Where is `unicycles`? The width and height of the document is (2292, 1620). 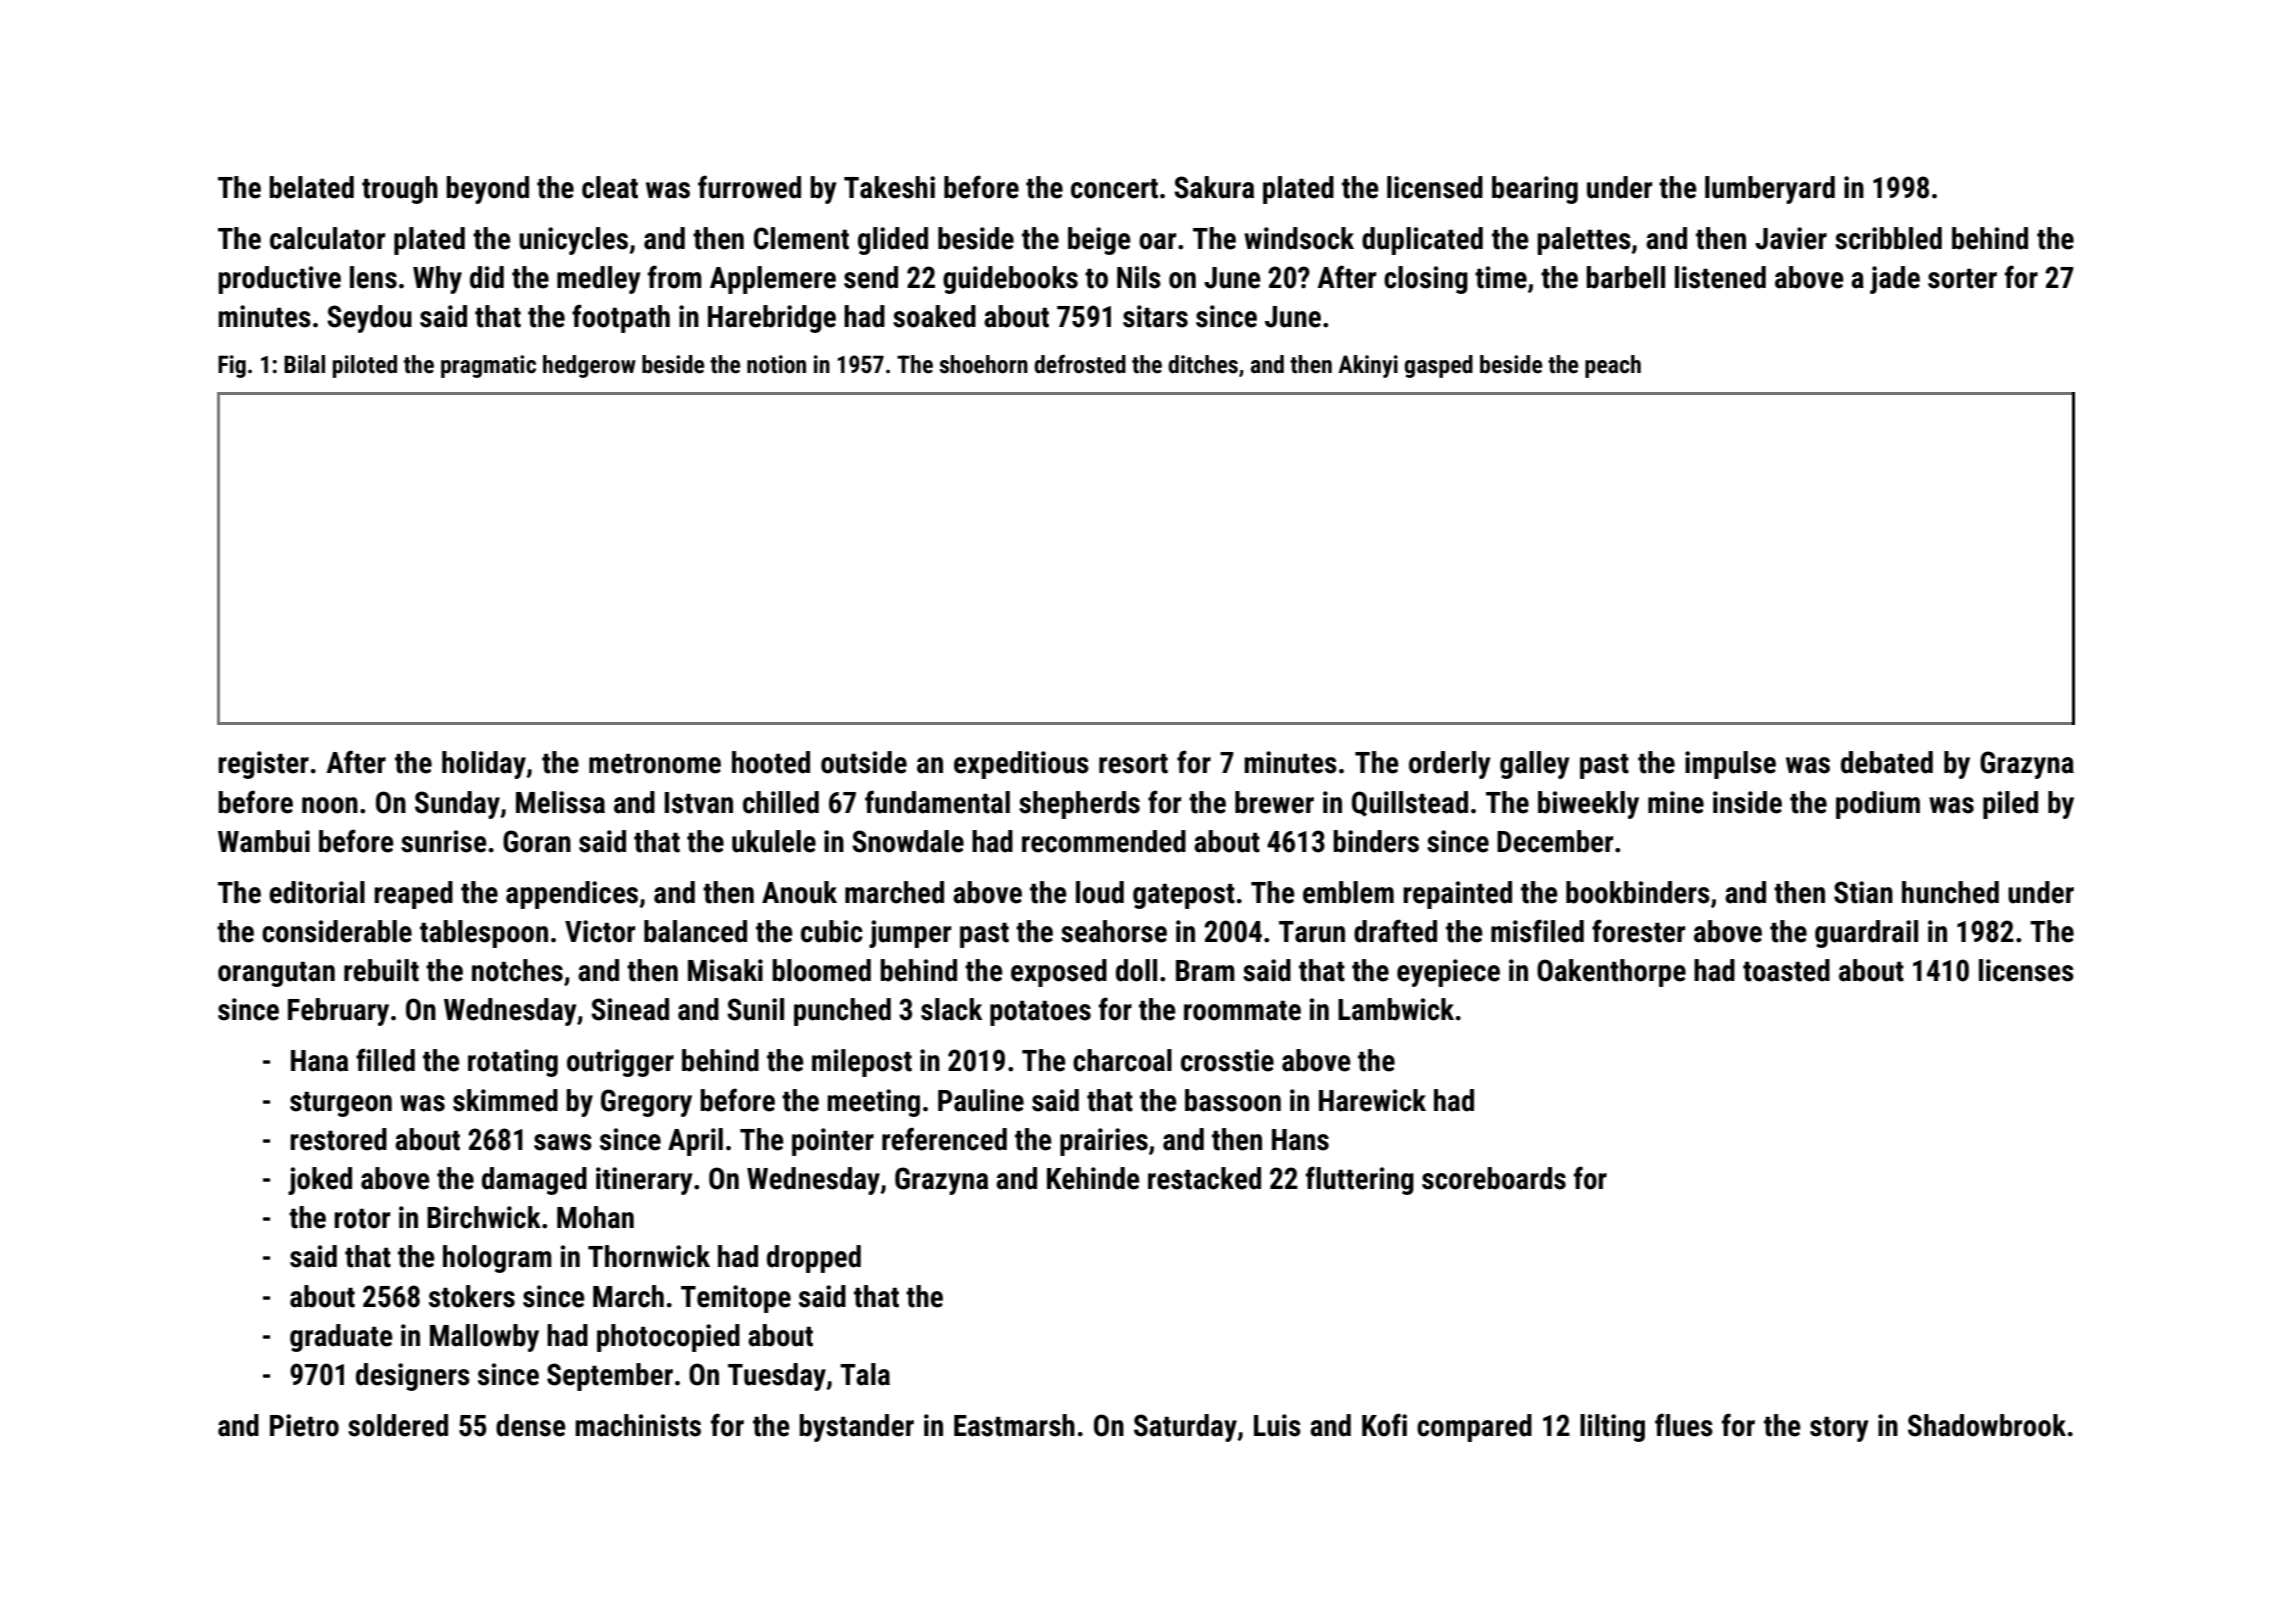
unicycles is located at coordinates (573, 241).
